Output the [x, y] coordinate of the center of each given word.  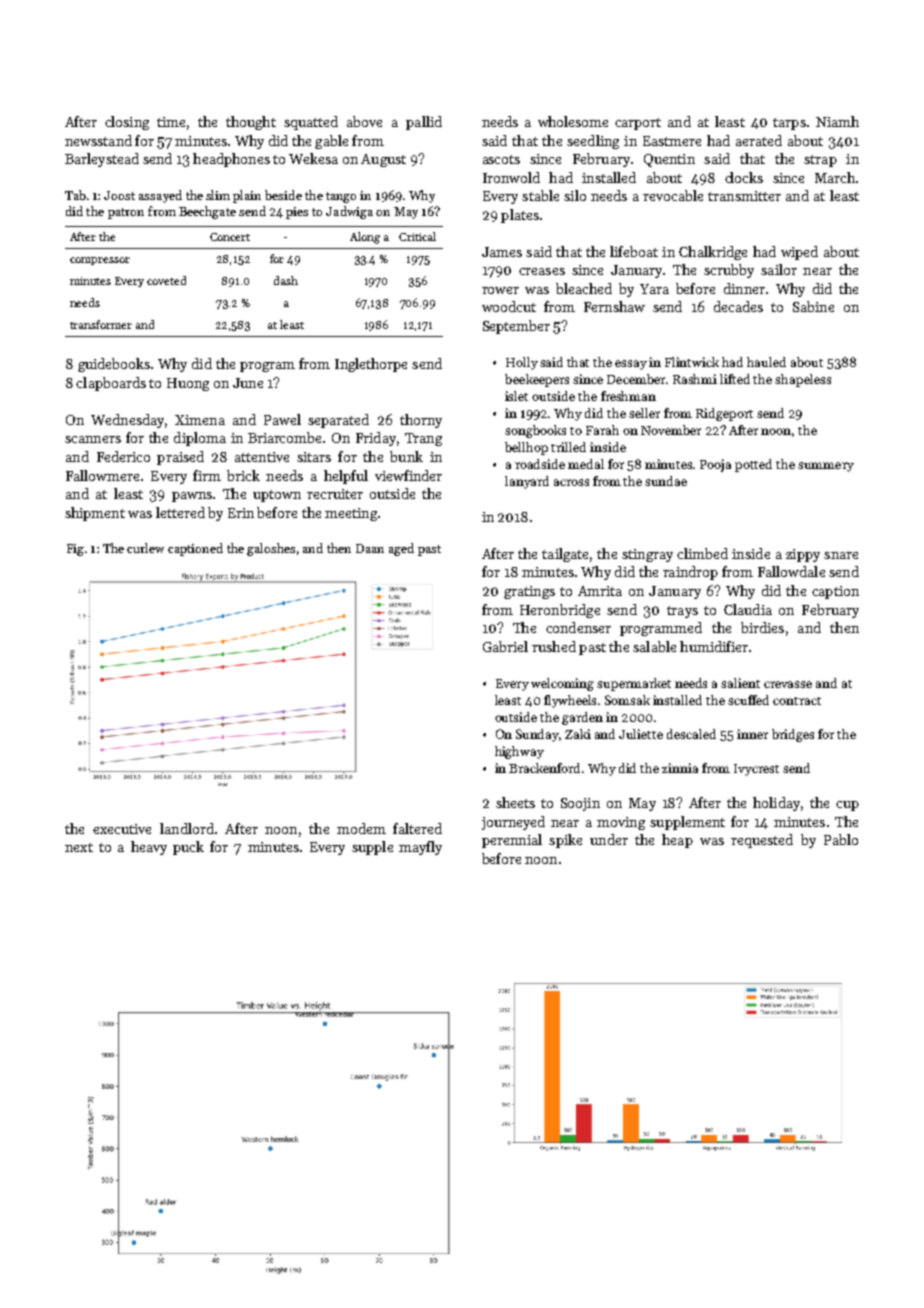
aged [401, 549]
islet [516, 396]
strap [820, 161]
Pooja [715, 465]
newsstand [98, 140]
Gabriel [505, 646]
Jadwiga [349, 212]
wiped [799, 253]
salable [654, 646]
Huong [188, 384]
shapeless [803, 380]
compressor [100, 261]
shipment [95, 514]
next [79, 847]
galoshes [271, 549]
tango [341, 197]
